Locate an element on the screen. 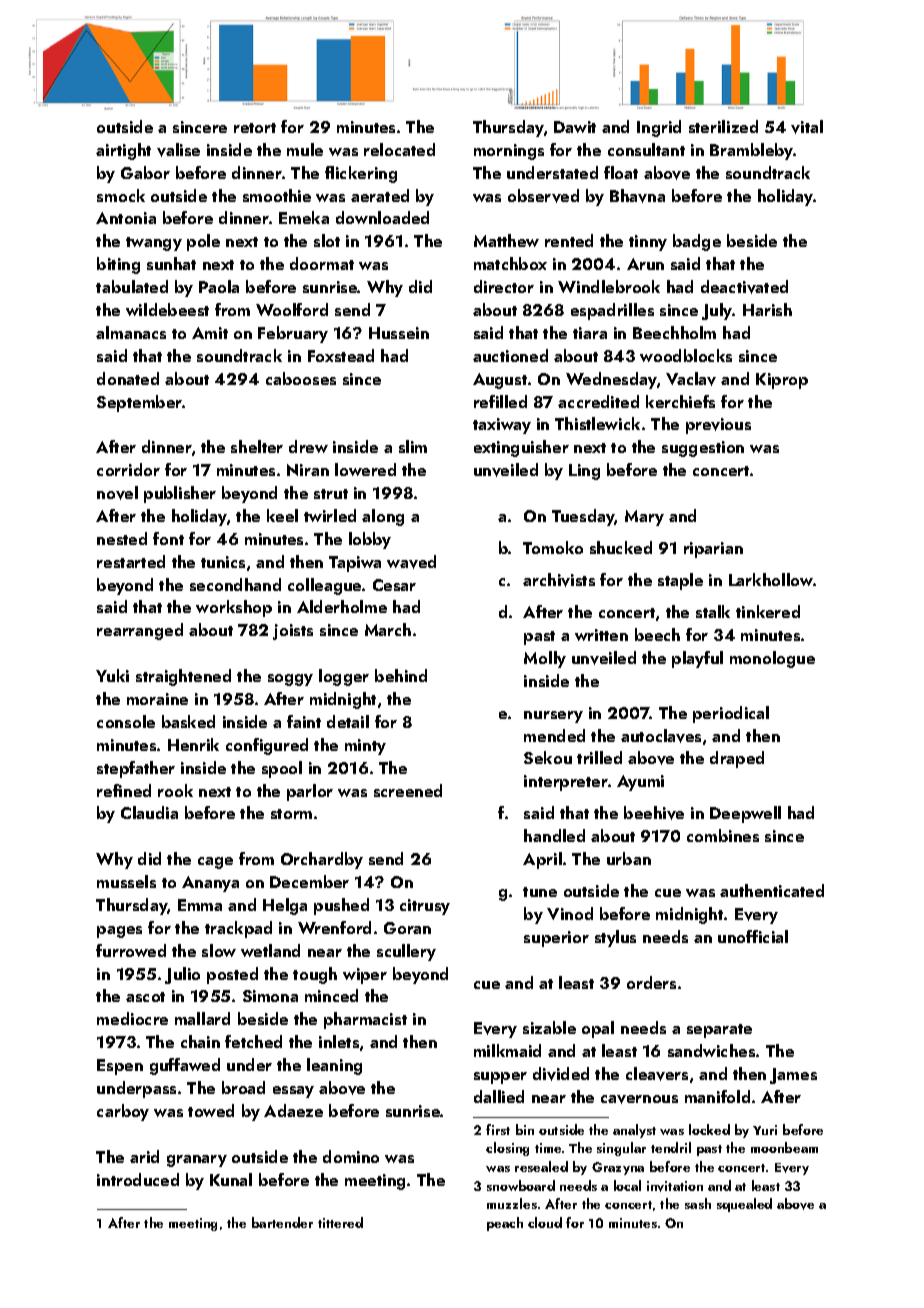 The image size is (924, 1308). biting is located at coordinates (118, 265).
